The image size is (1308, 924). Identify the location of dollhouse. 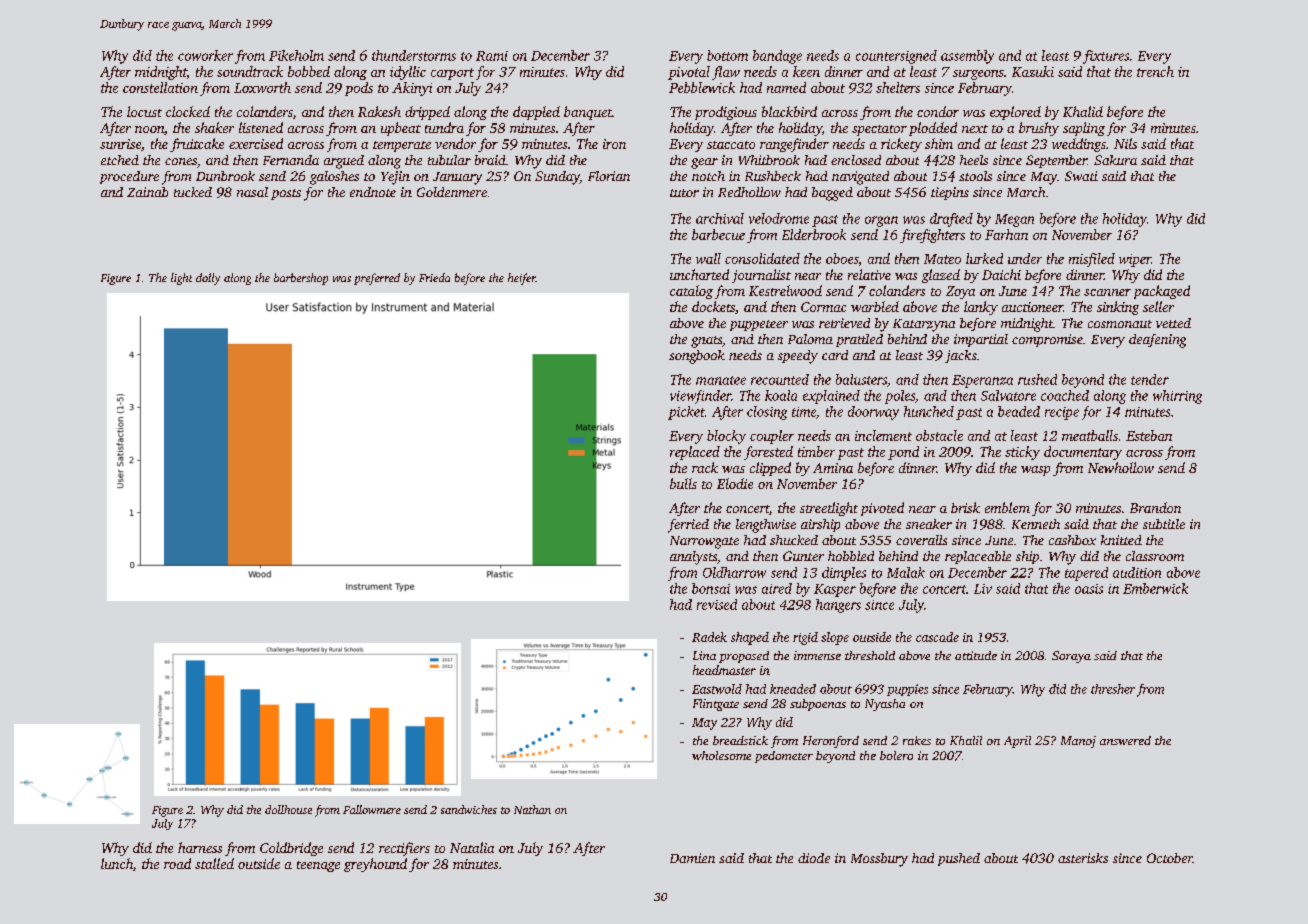
(288, 809).
